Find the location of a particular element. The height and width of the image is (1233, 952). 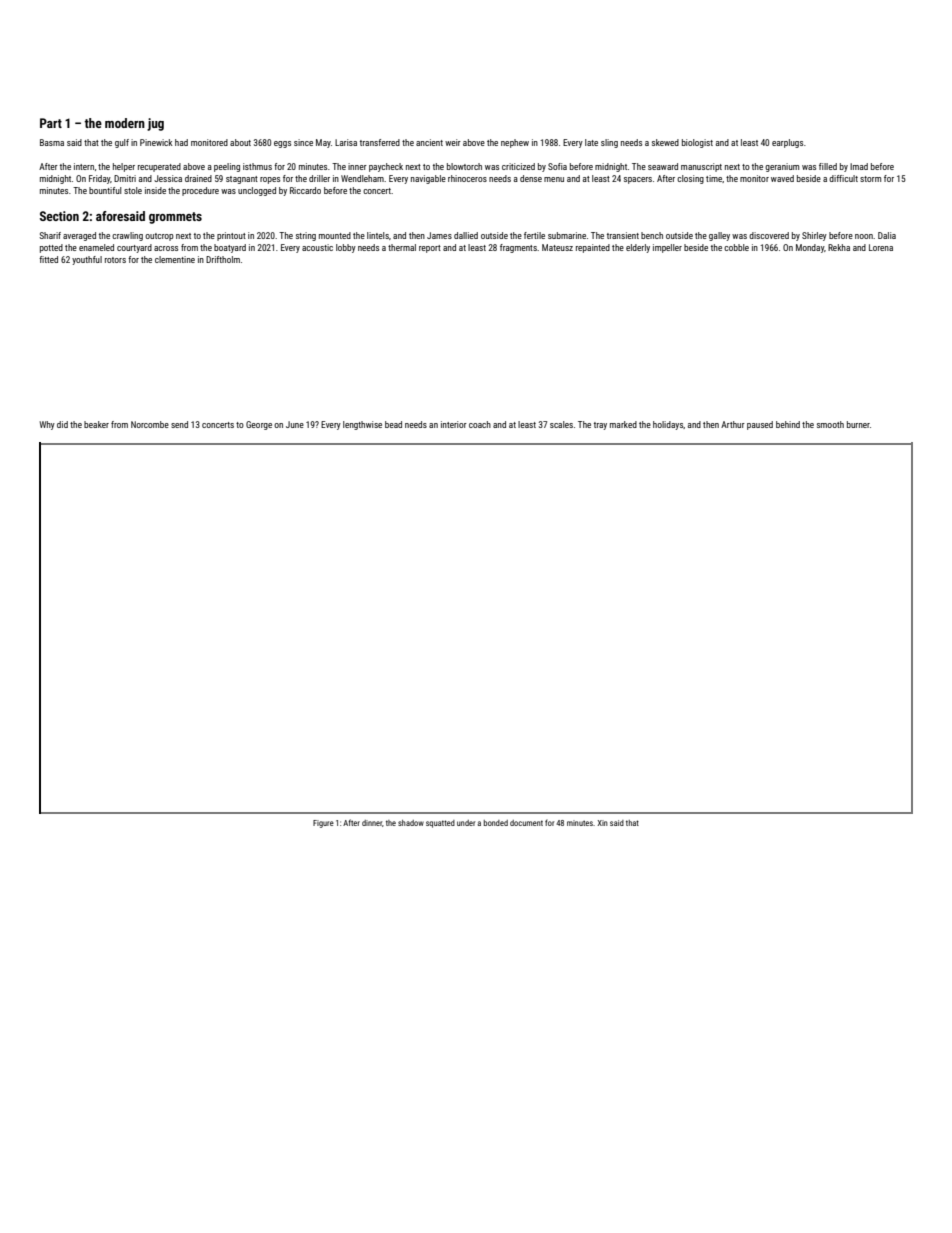

youthful is located at coordinates (87, 260).
